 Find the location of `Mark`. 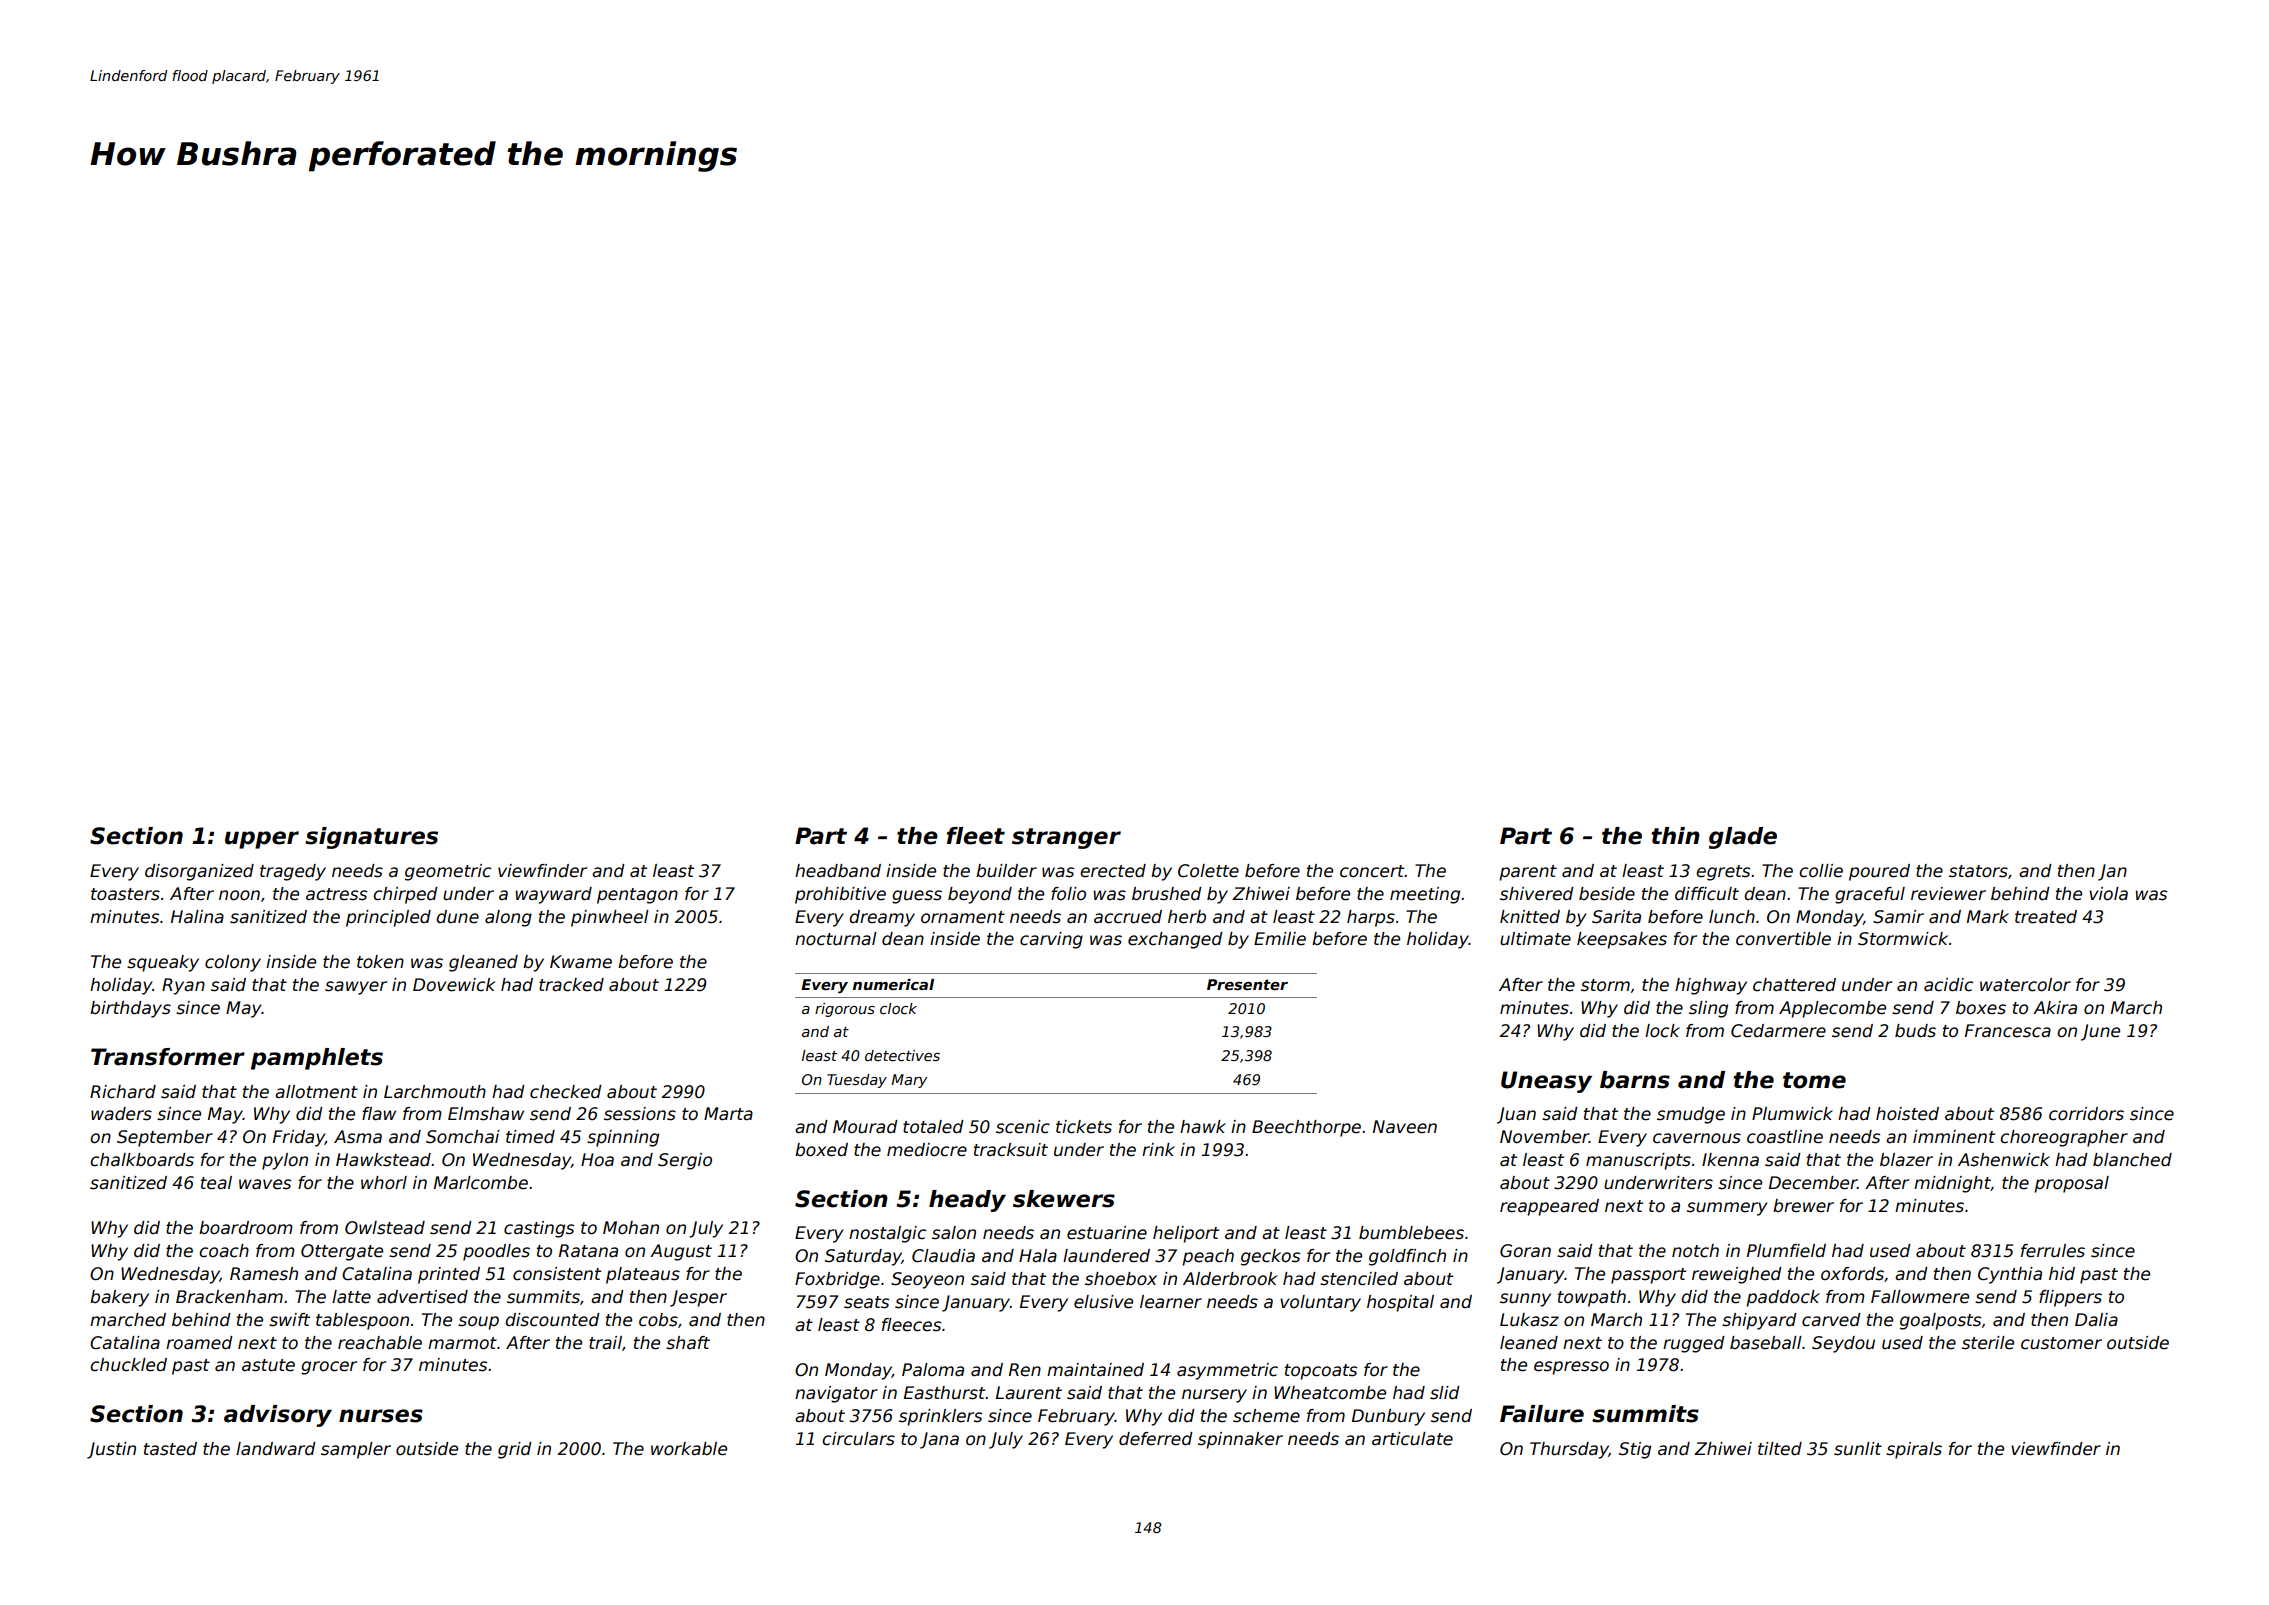

Mark is located at coordinates (1988, 917).
